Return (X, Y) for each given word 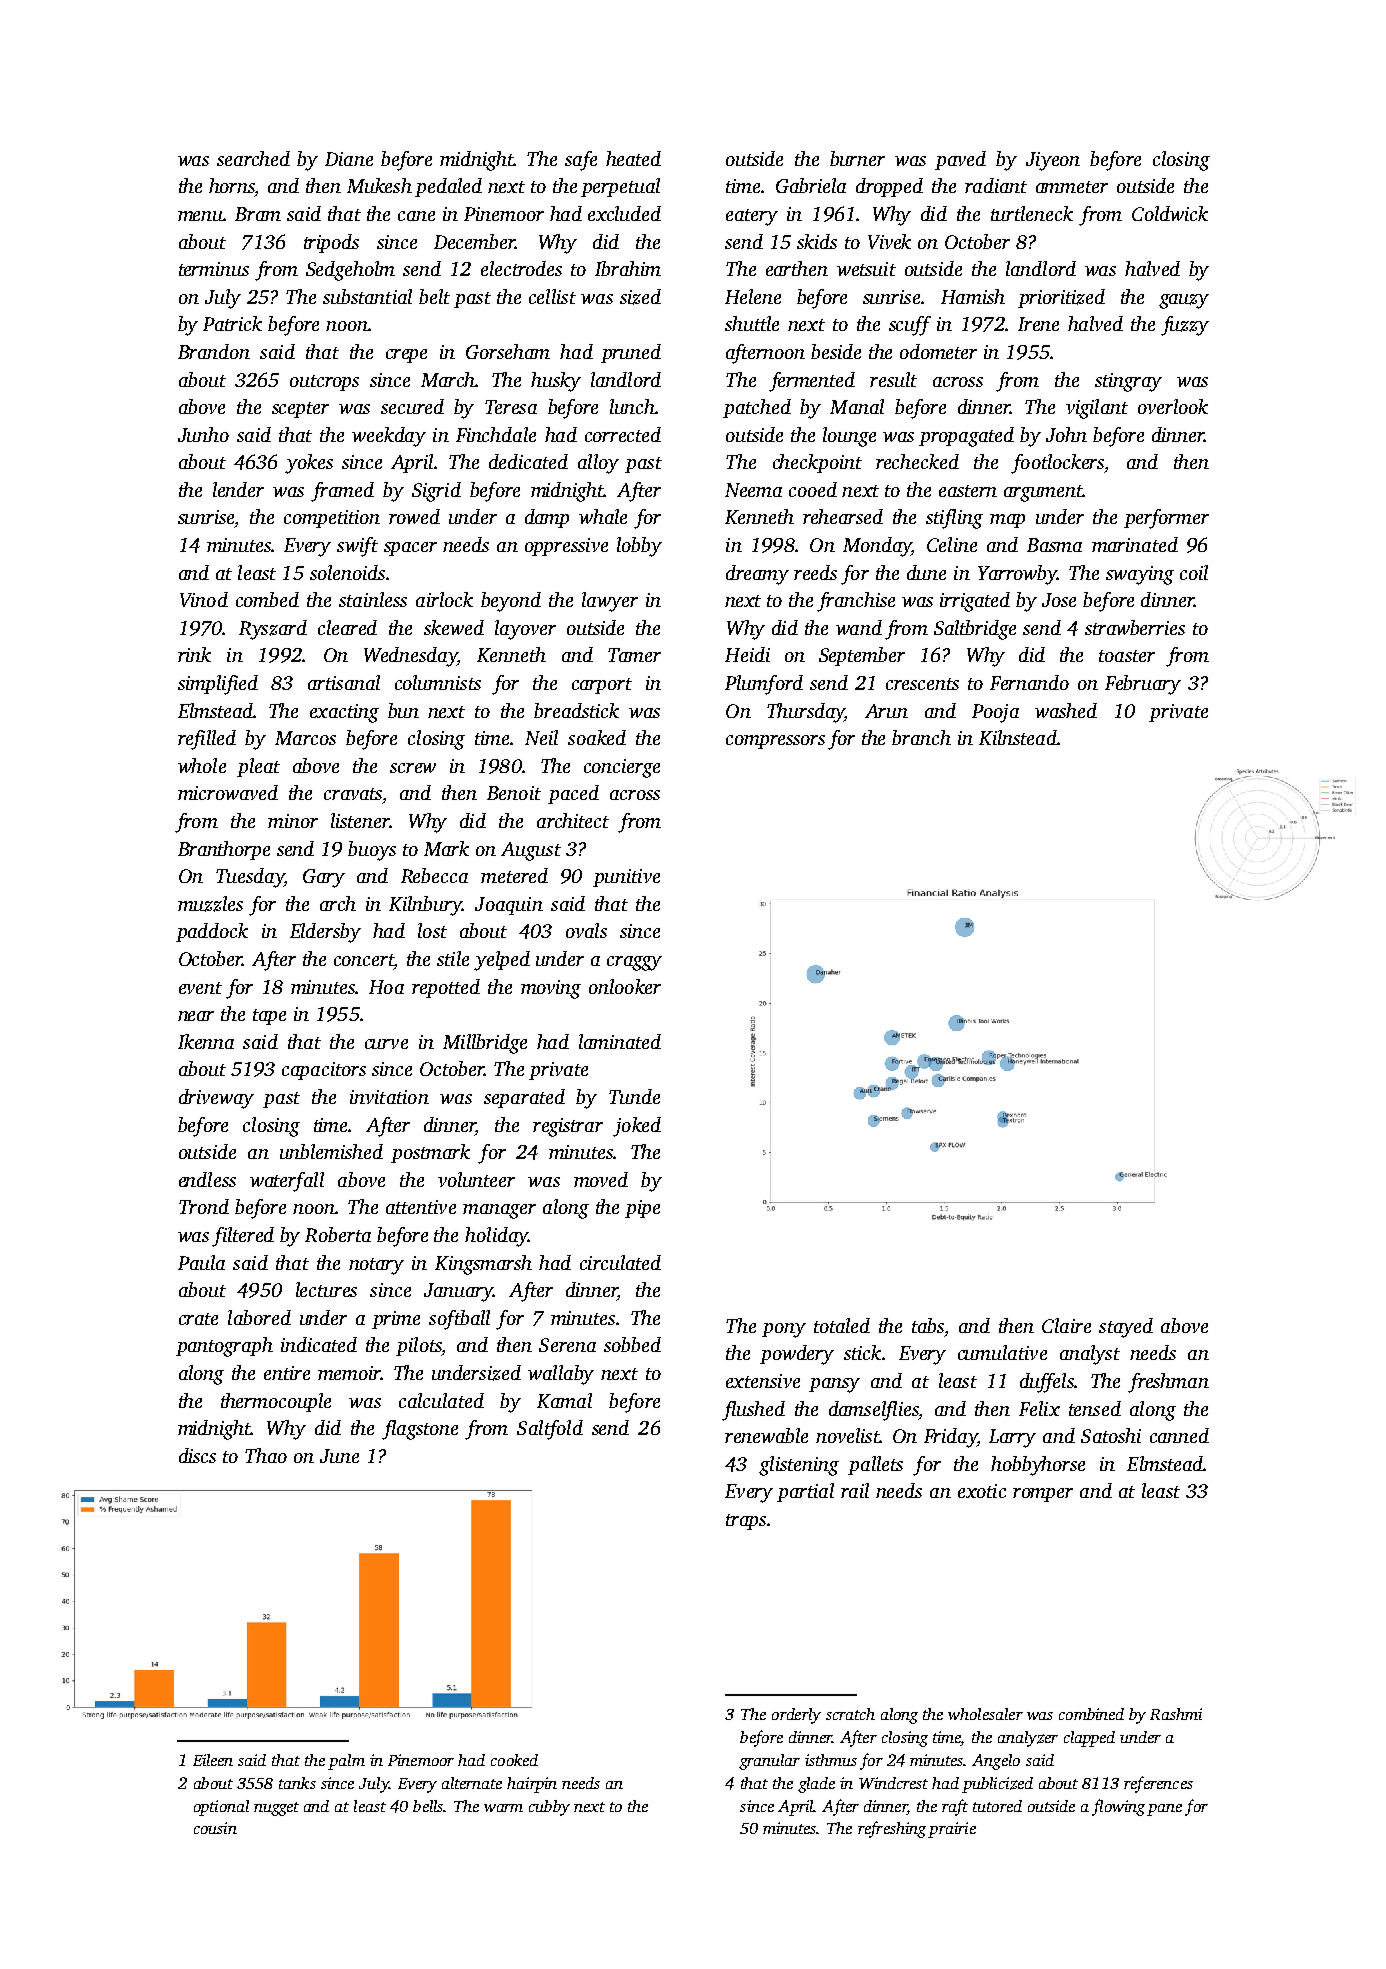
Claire (1066, 1325)
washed (1066, 710)
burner (857, 158)
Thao (266, 1455)
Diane (349, 159)
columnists (438, 682)
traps (746, 1522)
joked (637, 1127)
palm (346, 1762)
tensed (1095, 1408)
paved (960, 160)
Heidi (747, 654)
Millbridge (485, 1044)
